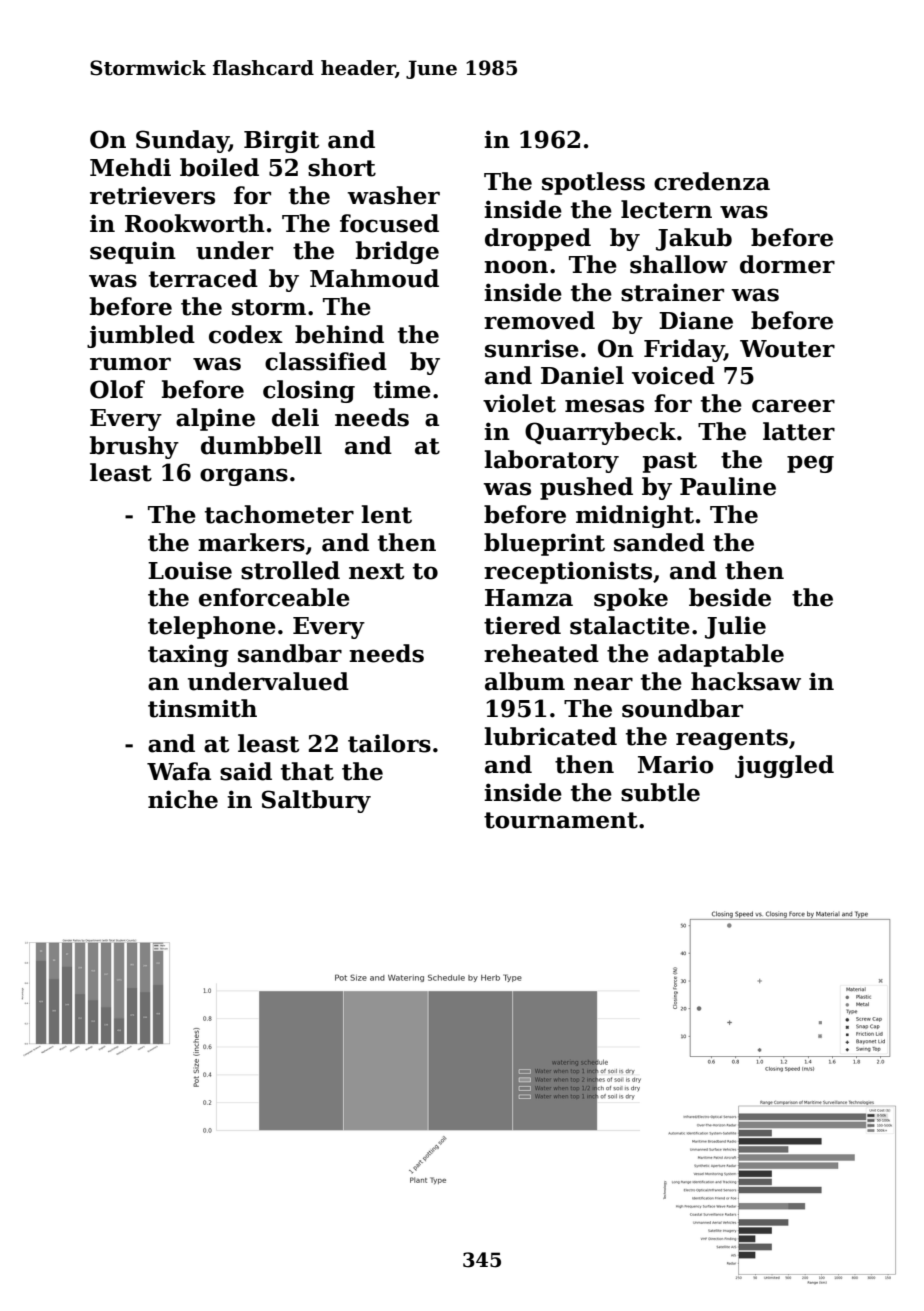 The height and width of the page is (1311, 924). Describe the element at coordinates (631, 599) in the page. I see `spoke` at that location.
